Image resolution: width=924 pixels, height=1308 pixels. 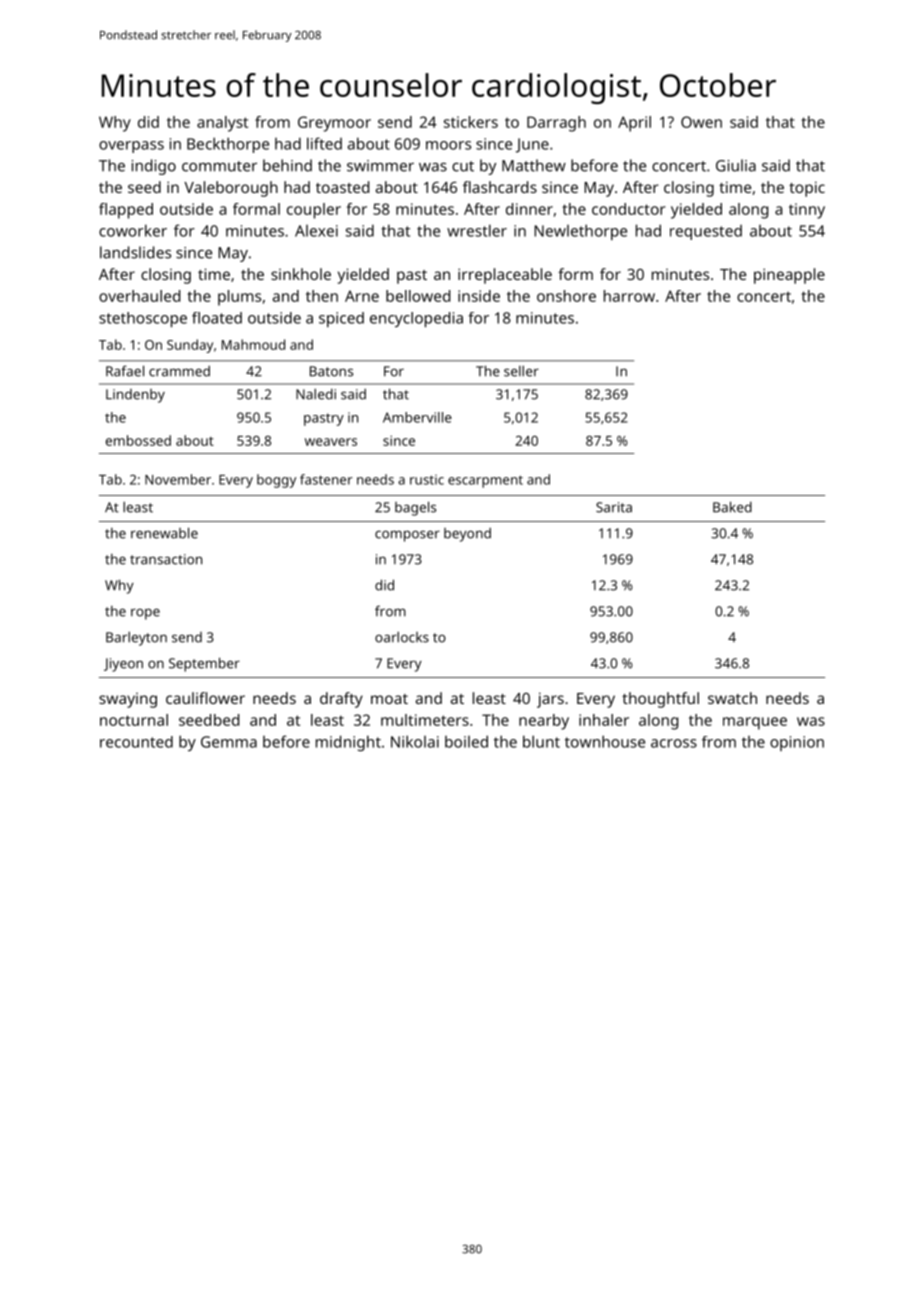 What do you see at coordinates (485, 481) in the screenshot?
I see `escarpment` at bounding box center [485, 481].
